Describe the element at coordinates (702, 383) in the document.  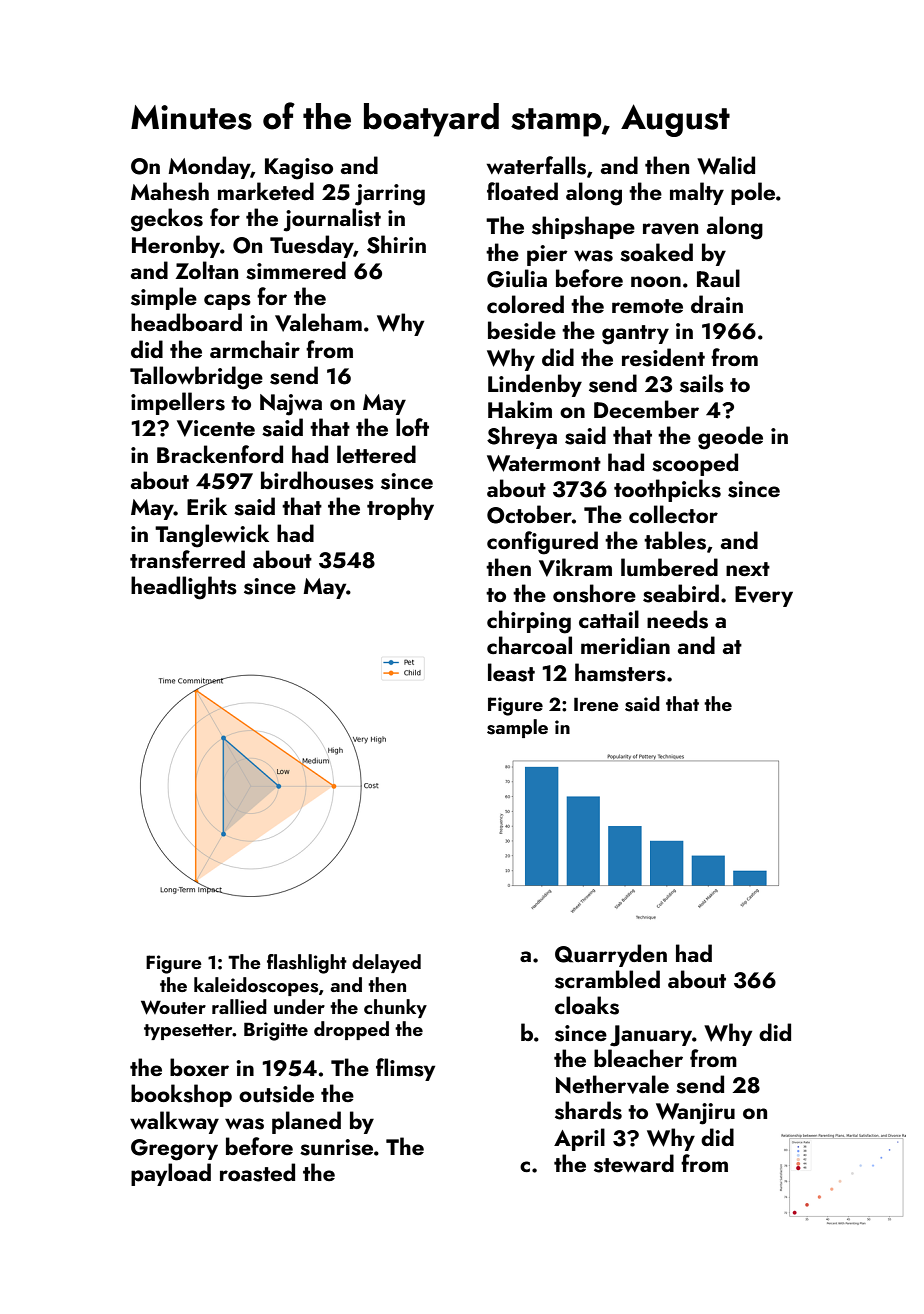
I see `sails` at that location.
